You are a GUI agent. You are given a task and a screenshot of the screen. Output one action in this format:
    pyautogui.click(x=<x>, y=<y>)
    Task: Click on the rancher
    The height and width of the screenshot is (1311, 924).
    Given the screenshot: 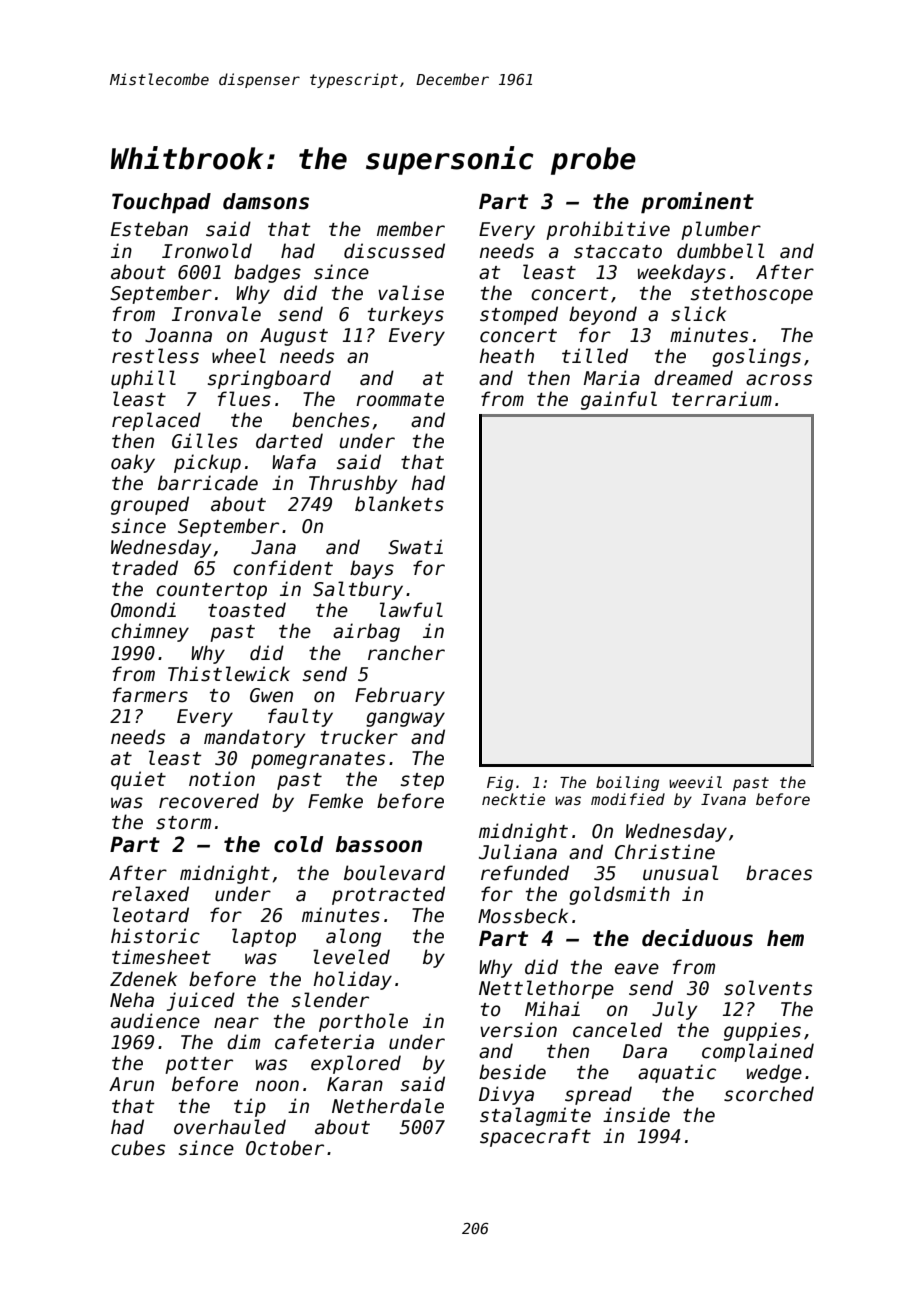 What is the action you would take?
    pyautogui.click(x=406, y=653)
